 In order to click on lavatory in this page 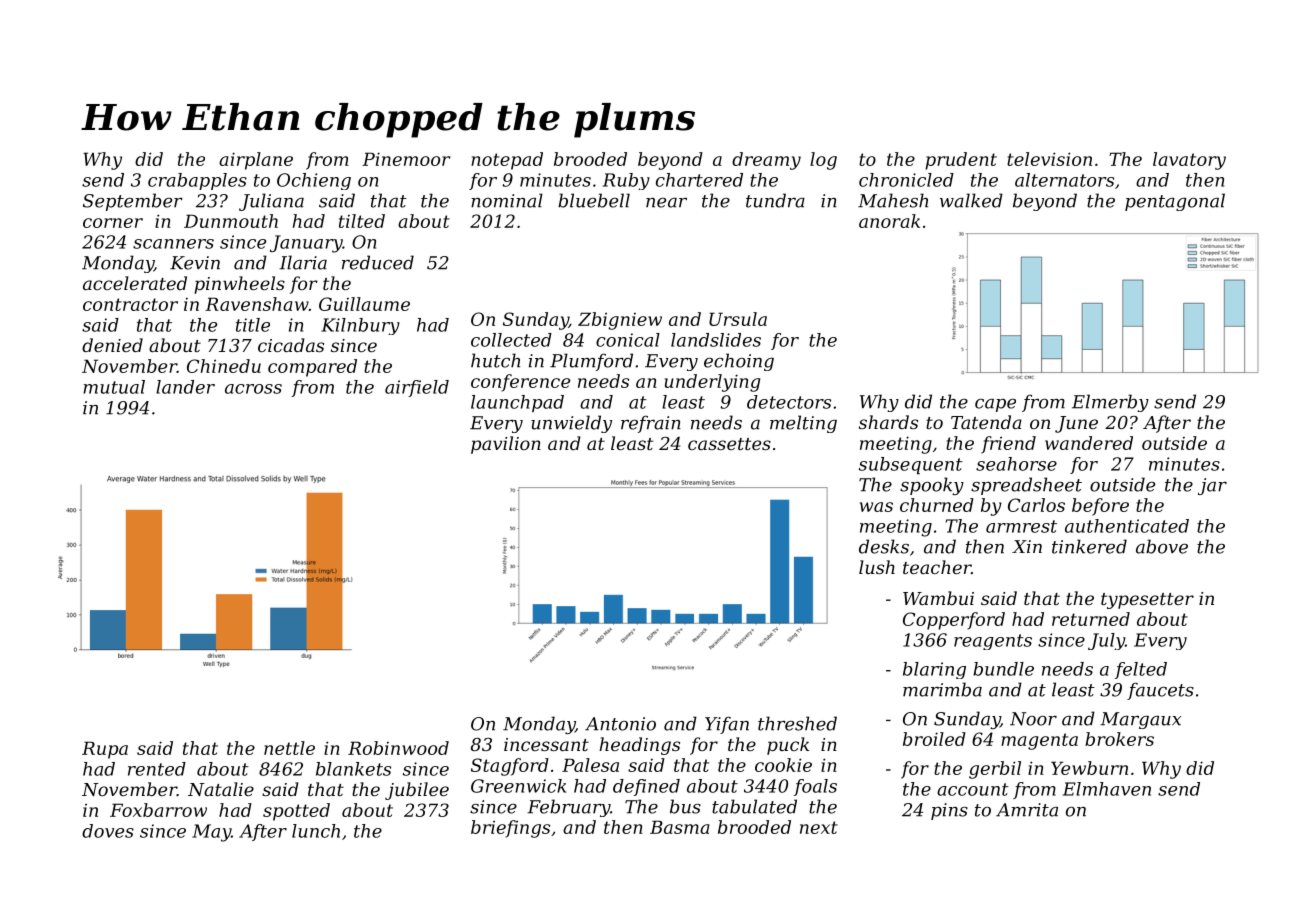, I will do `click(1189, 161)`.
